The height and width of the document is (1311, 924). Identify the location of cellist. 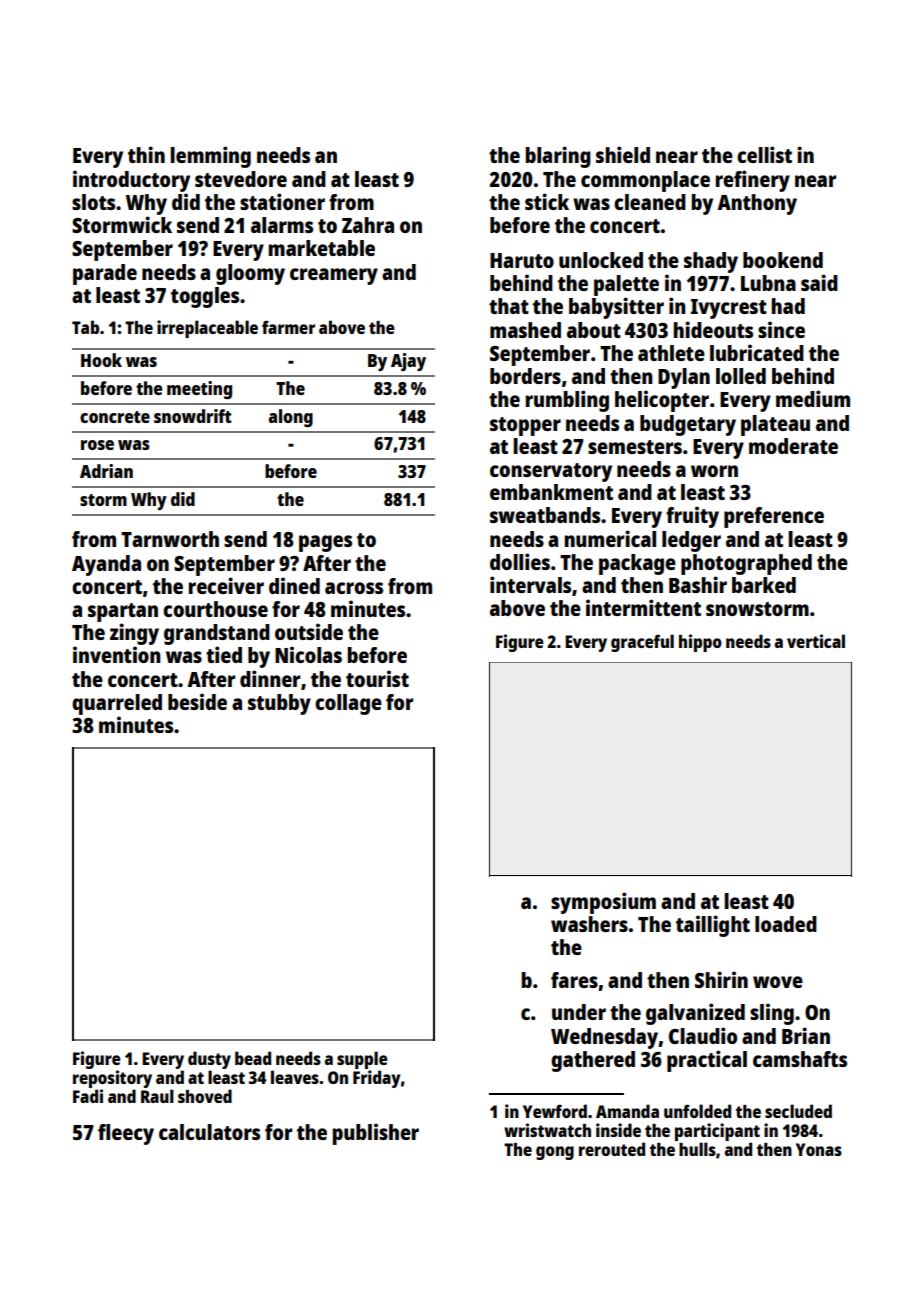
(764, 154).
